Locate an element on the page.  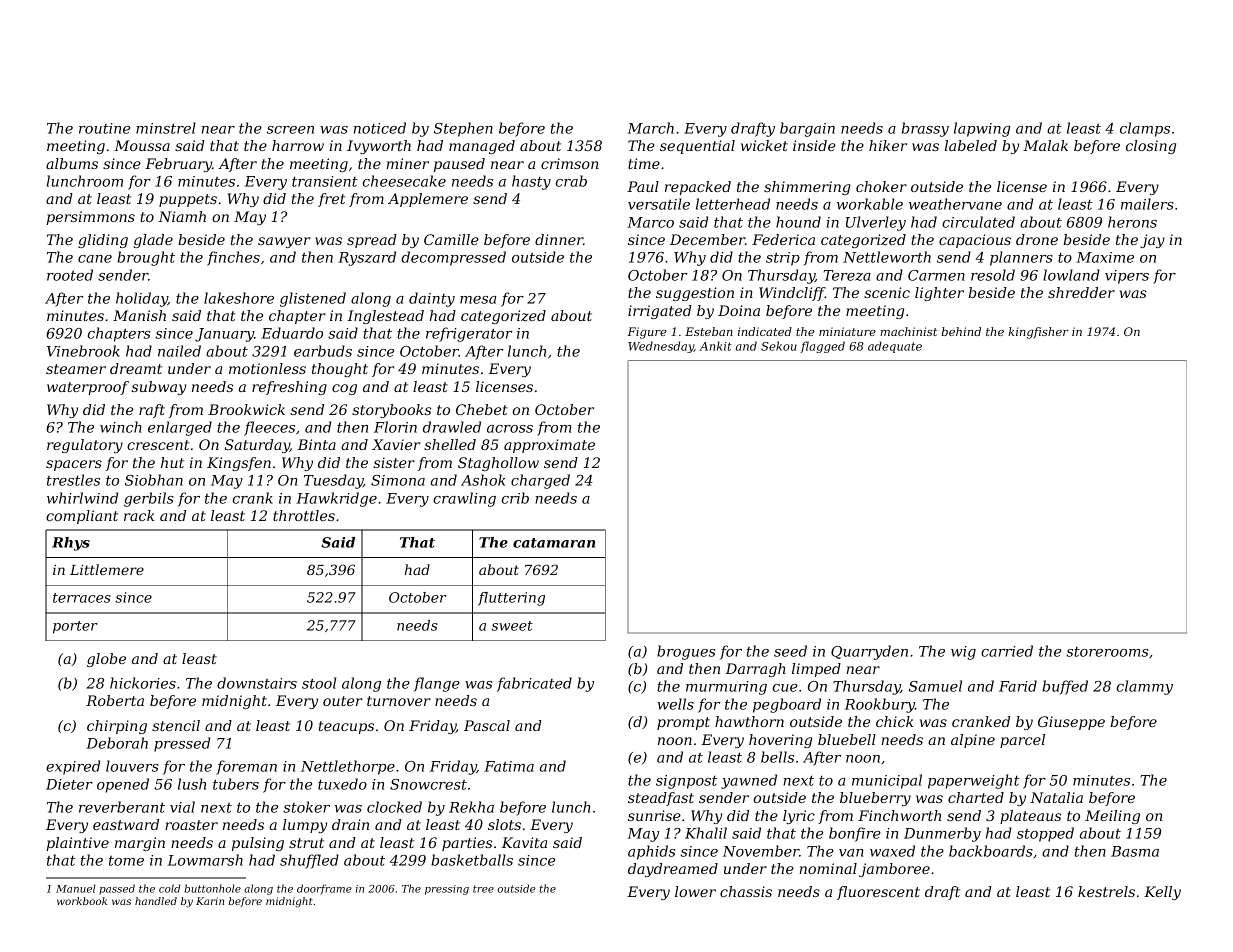
March is located at coordinates (650, 128).
